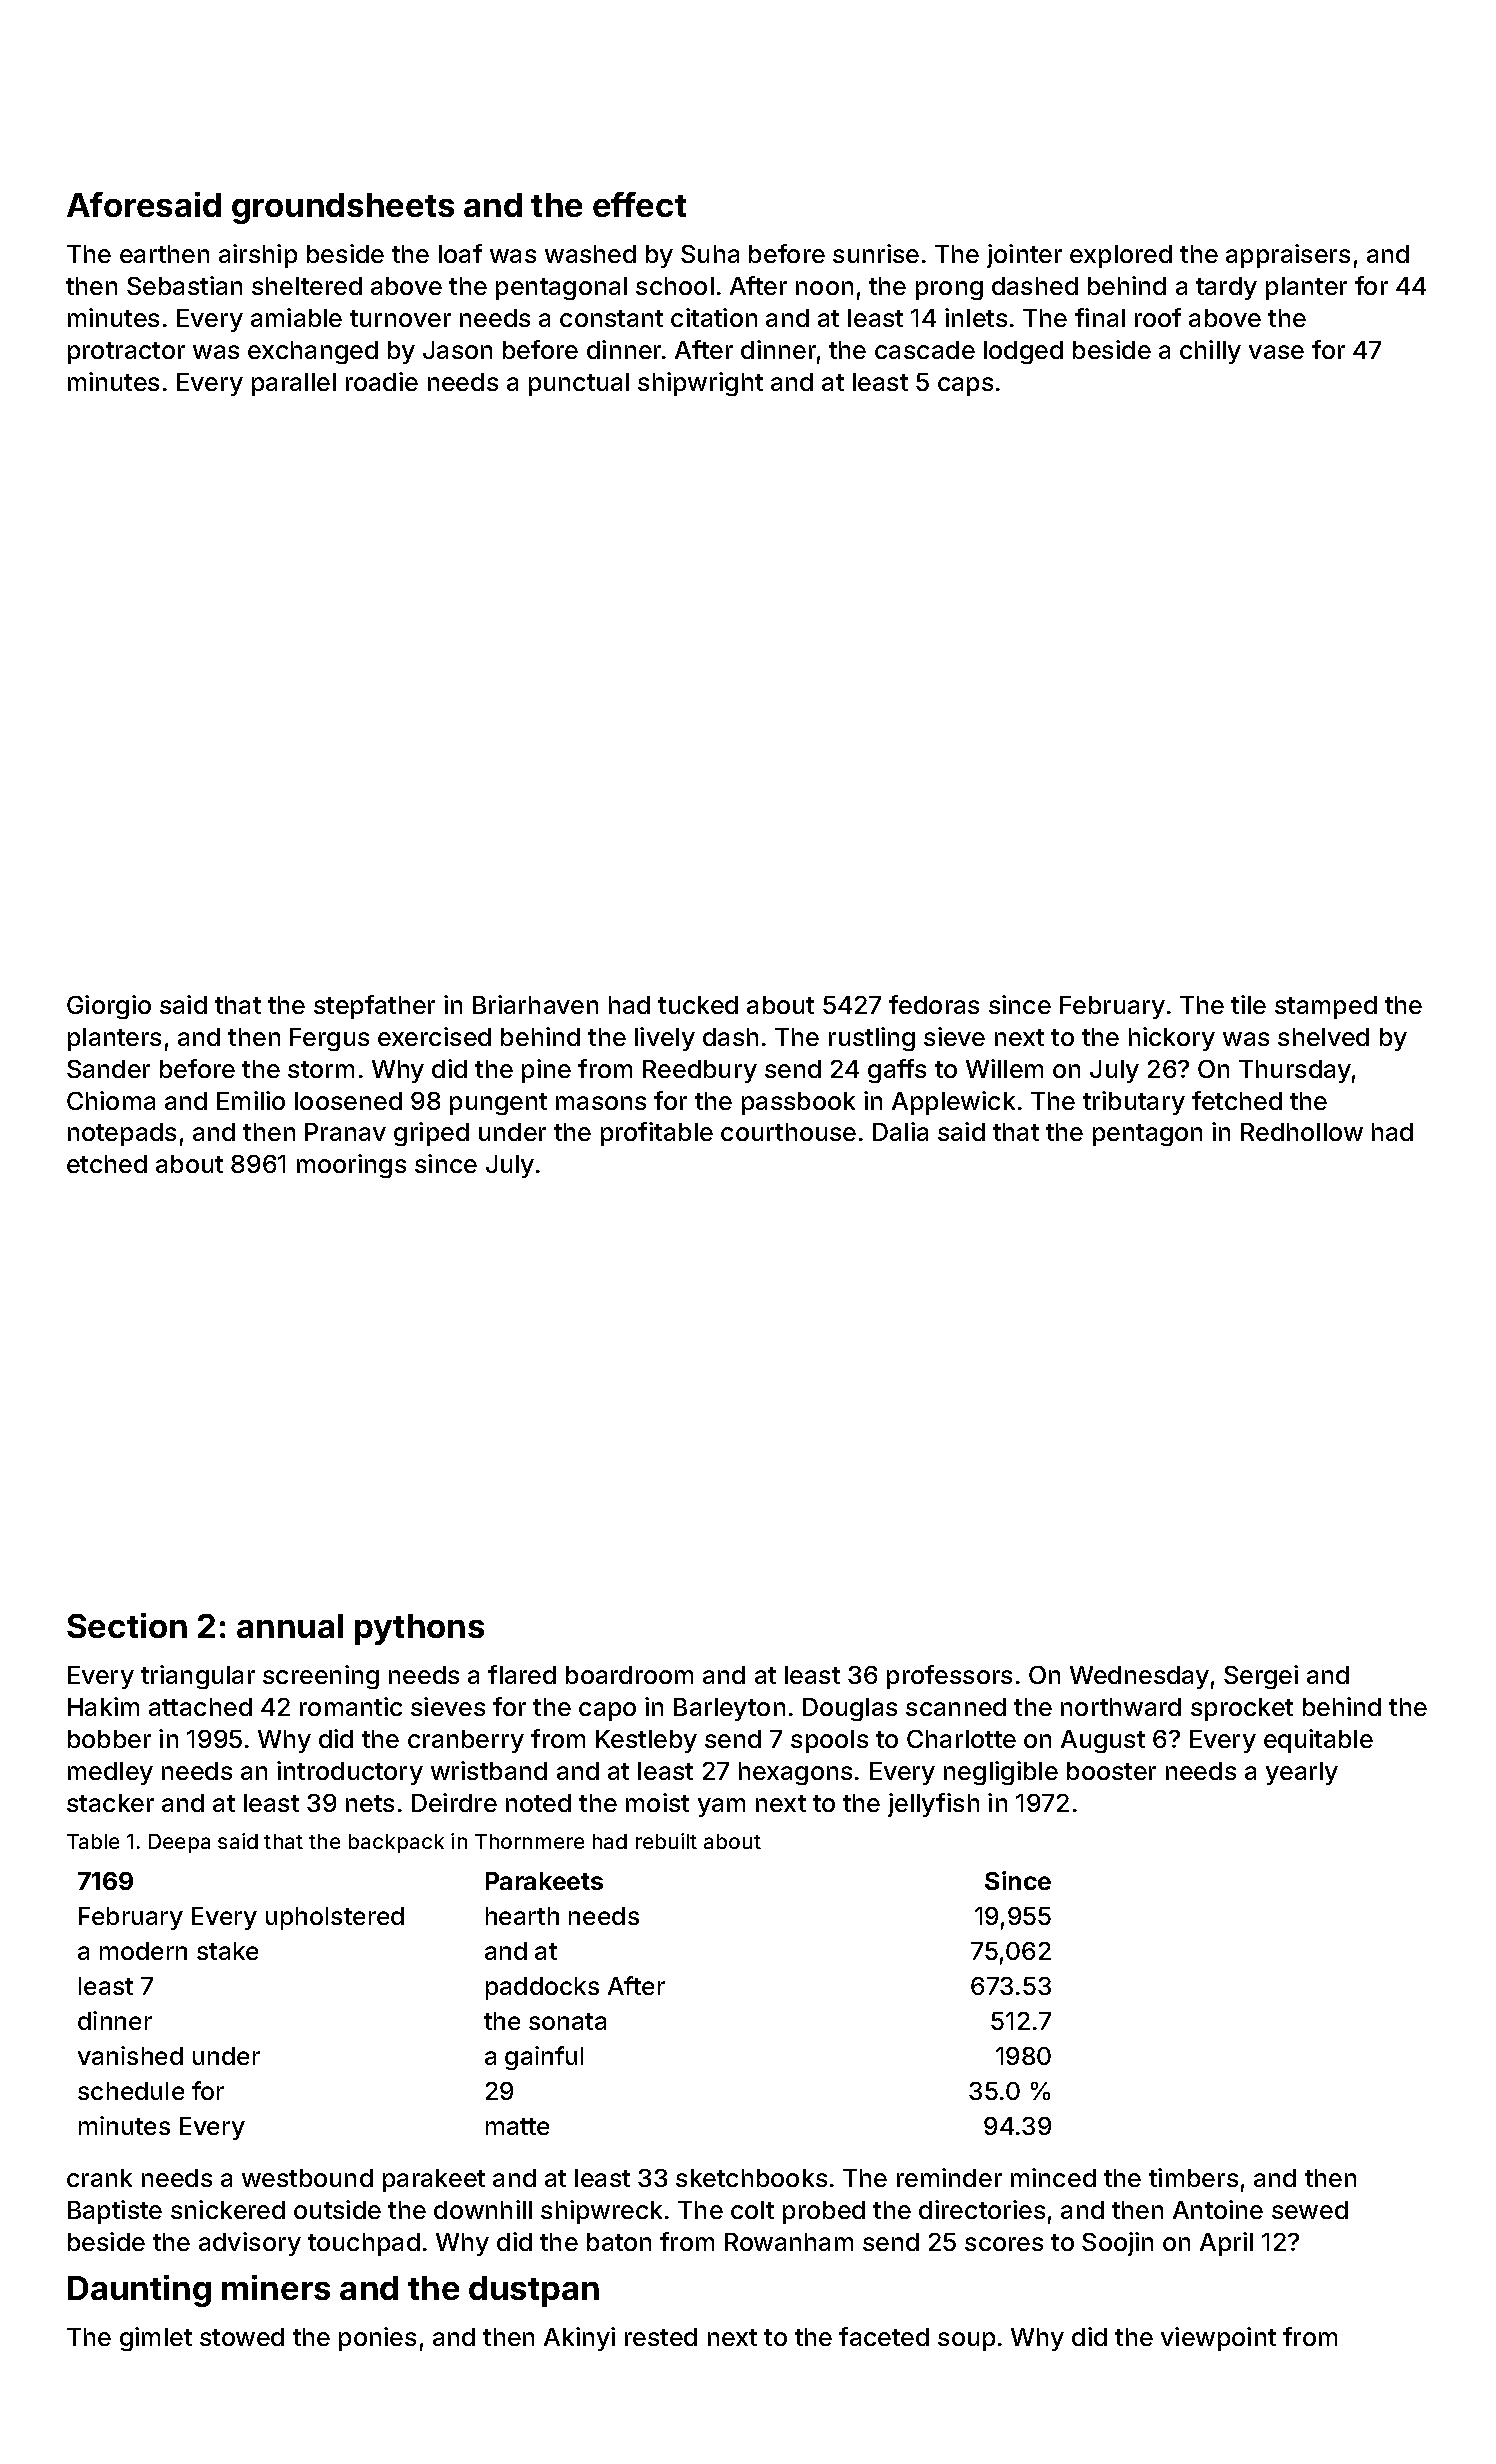 The width and height of the screenshot is (1496, 2464). I want to click on effect, so click(639, 204).
